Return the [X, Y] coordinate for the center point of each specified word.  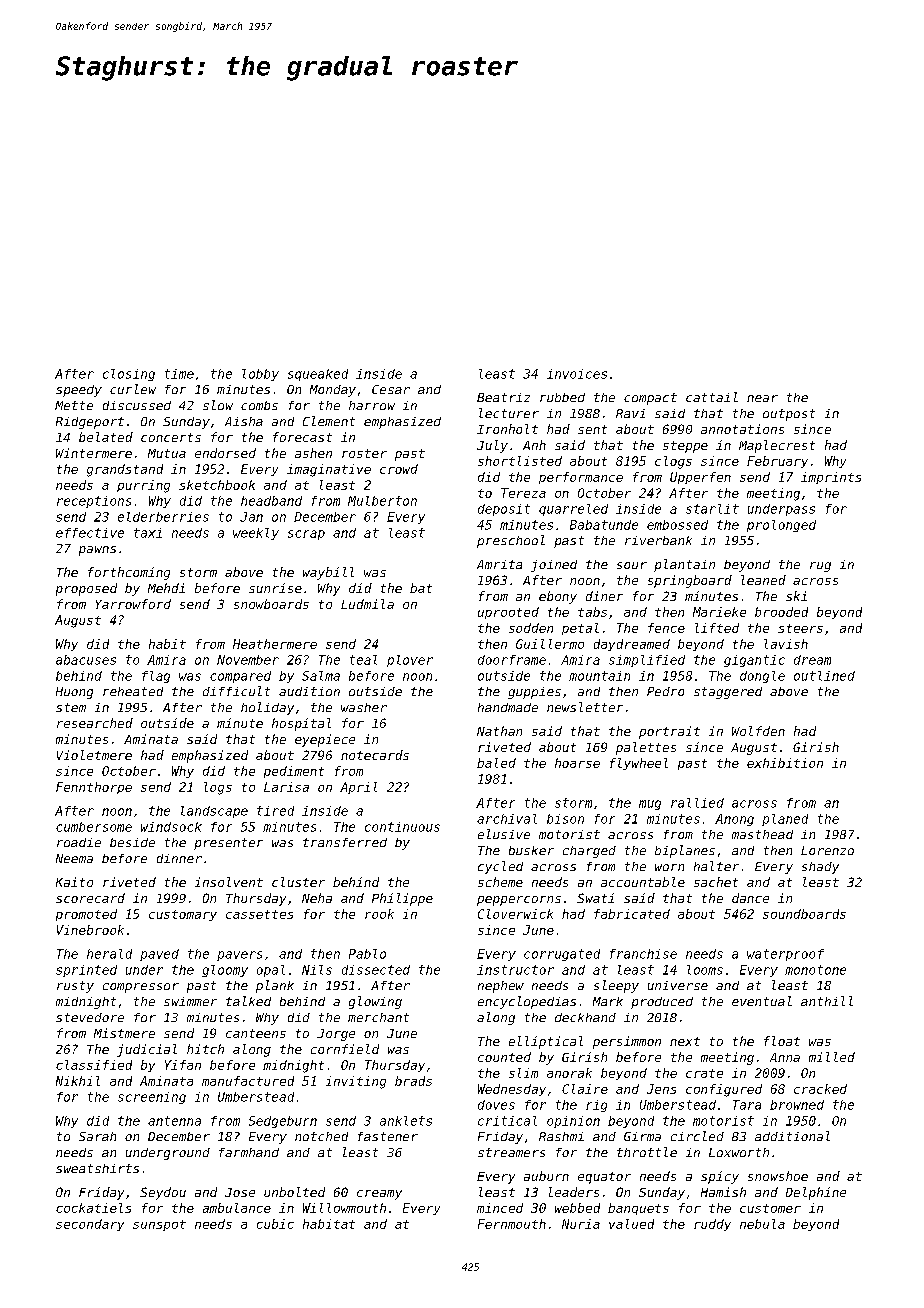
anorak [569, 1073]
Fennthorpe [94, 788]
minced [500, 1208]
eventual [762, 1001]
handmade [508, 707]
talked [248, 1001]
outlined [824, 676]
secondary [90, 1225]
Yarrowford [133, 604]
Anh [534, 445]
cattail [712, 397]
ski [796, 596]
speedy [79, 391]
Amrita [499, 564]
